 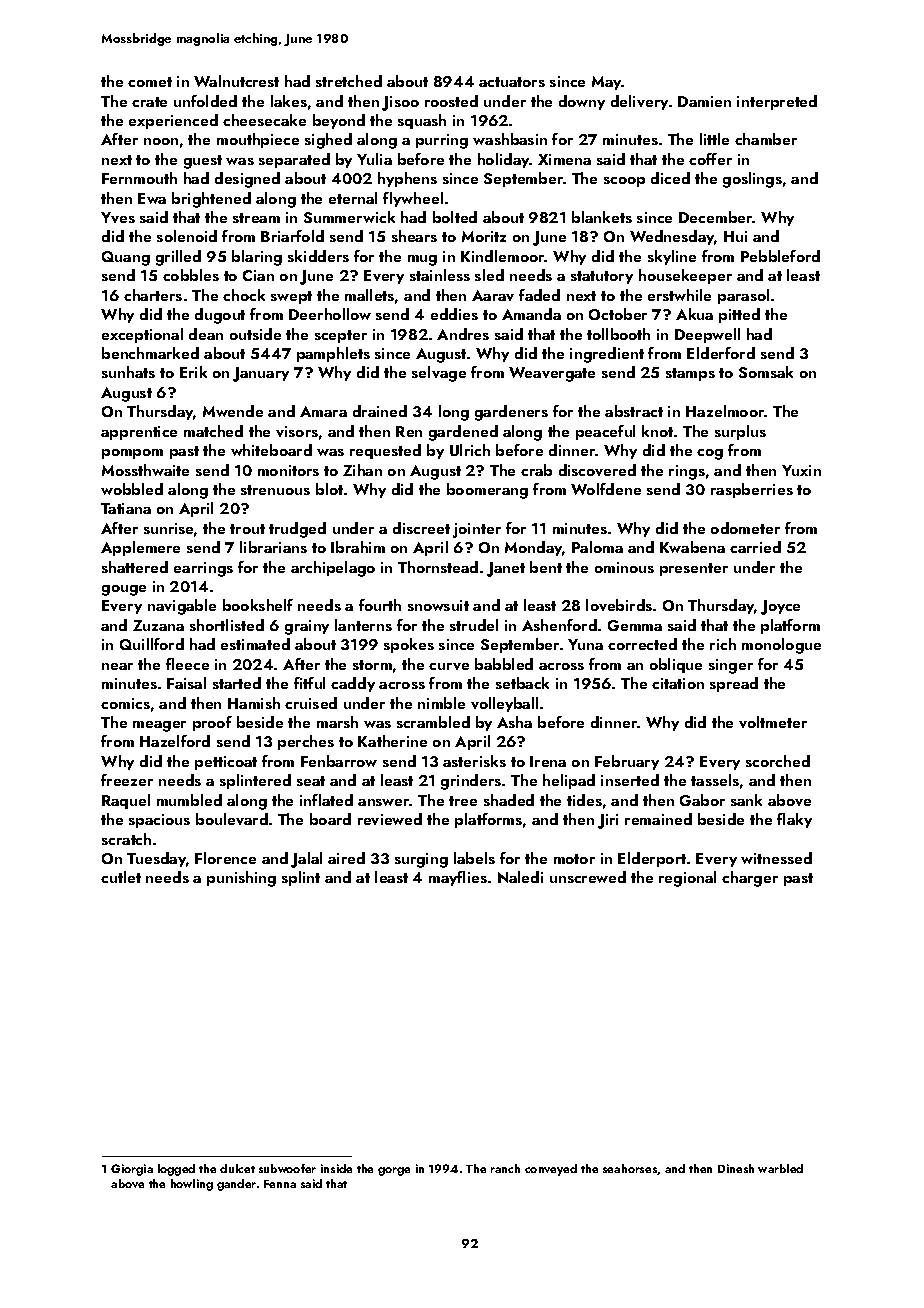 What do you see at coordinates (132, 1170) in the page?
I see `Giorgia` at bounding box center [132, 1170].
